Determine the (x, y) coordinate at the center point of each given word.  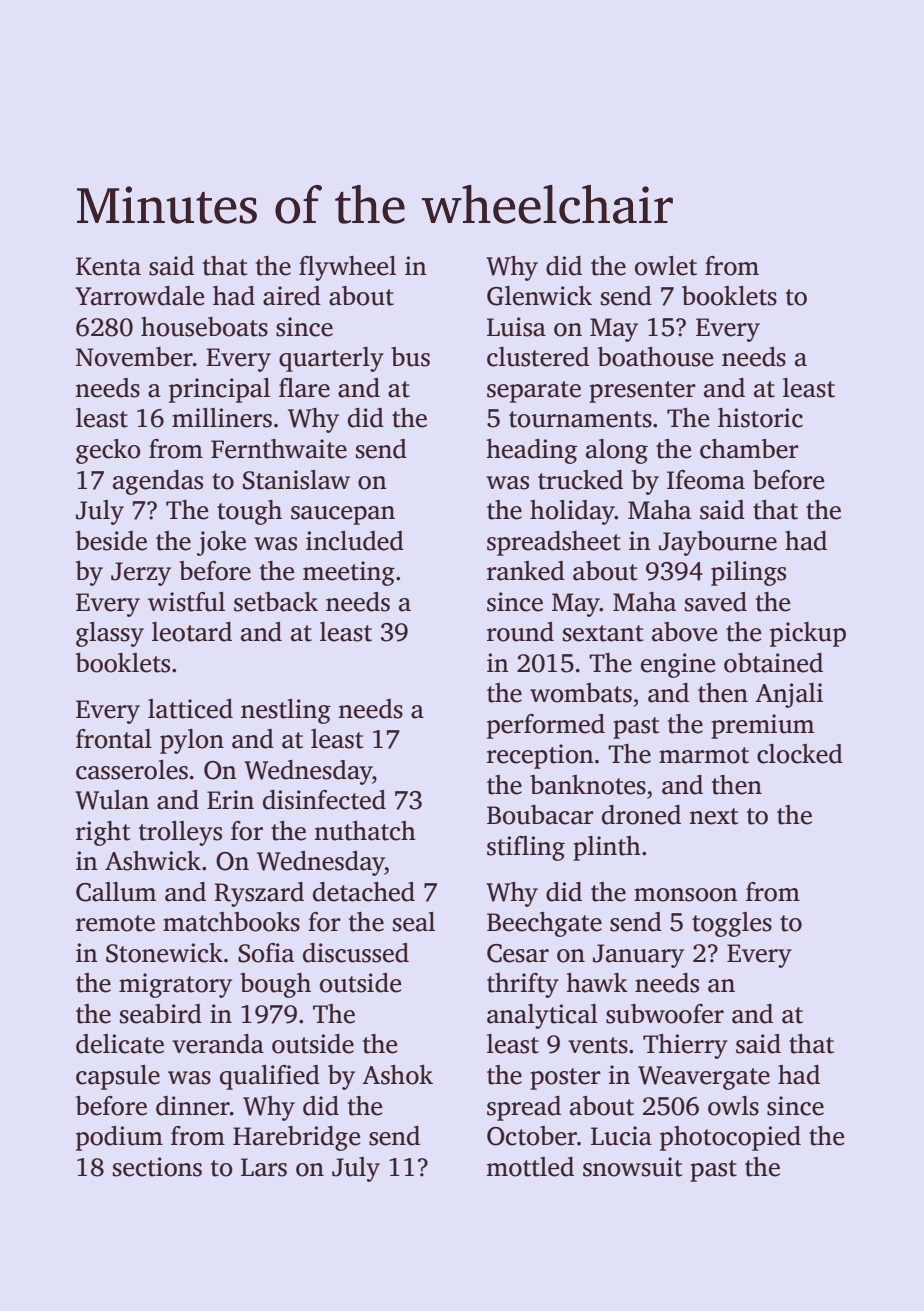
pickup (808, 634)
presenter (642, 392)
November (134, 357)
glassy (110, 634)
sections (157, 1167)
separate (534, 392)
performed (546, 726)
